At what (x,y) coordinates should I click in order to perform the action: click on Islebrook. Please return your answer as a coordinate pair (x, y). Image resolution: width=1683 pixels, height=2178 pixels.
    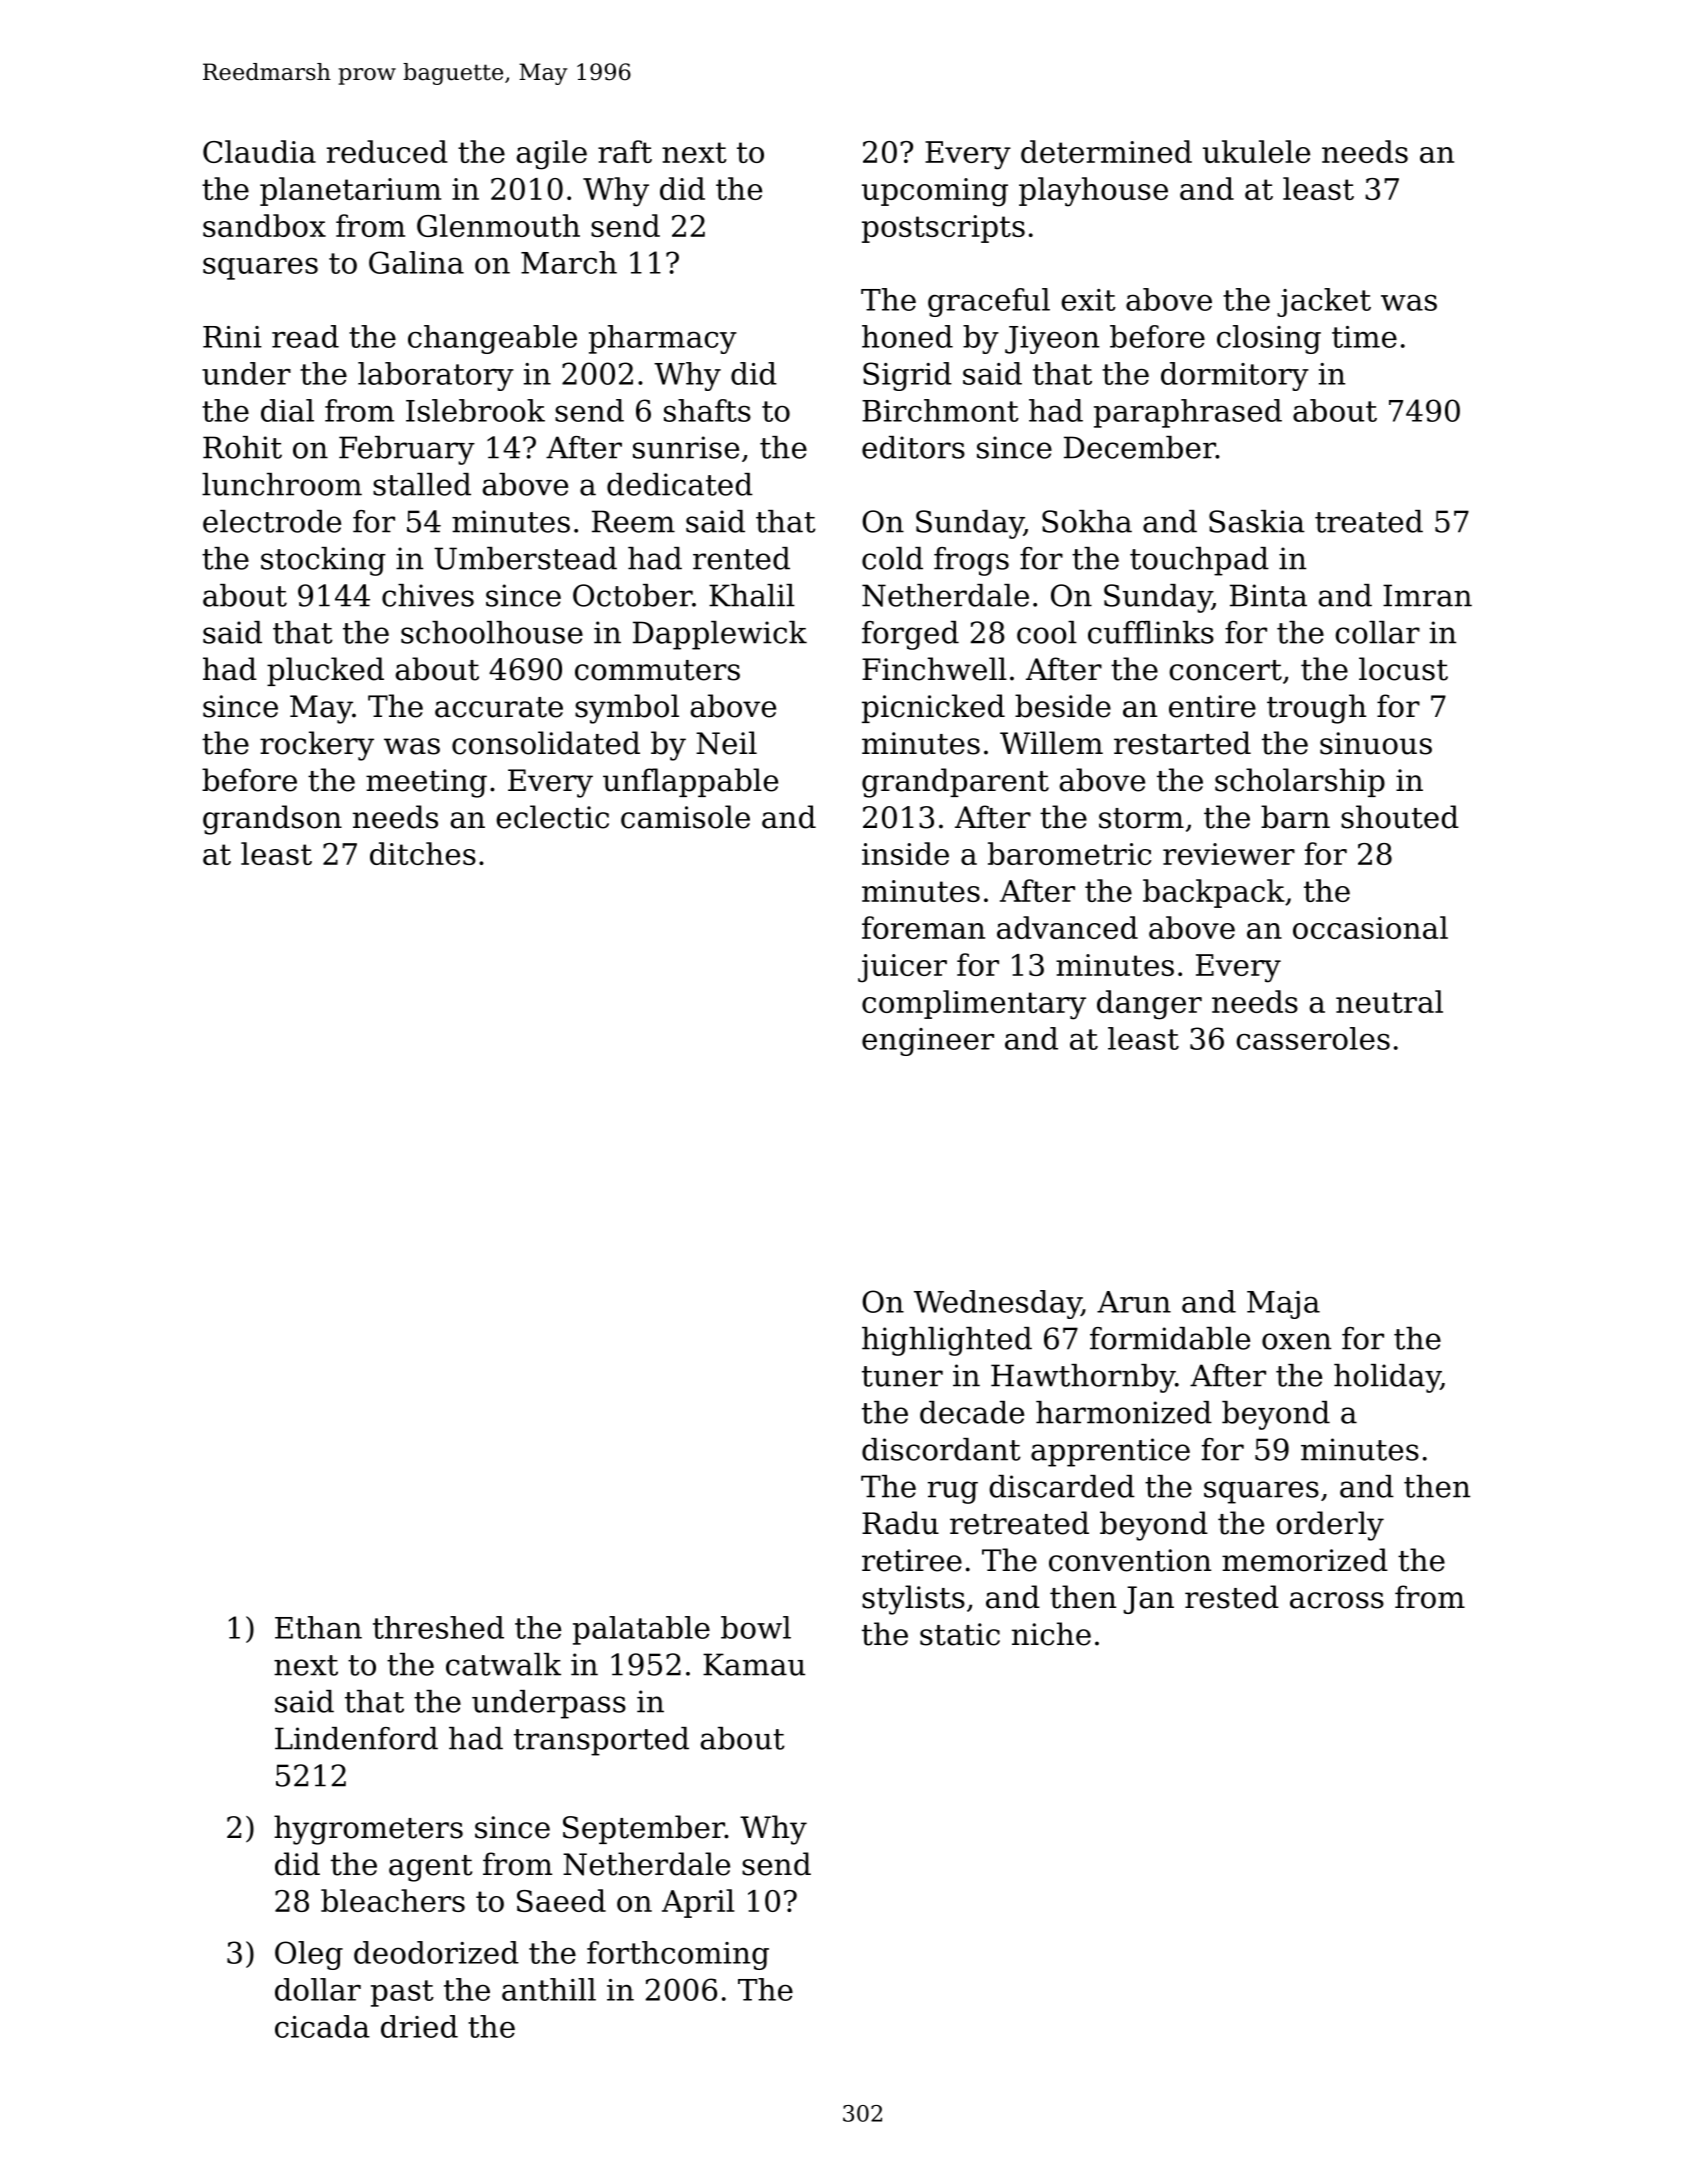
    Looking at the image, I should click on (475, 410).
